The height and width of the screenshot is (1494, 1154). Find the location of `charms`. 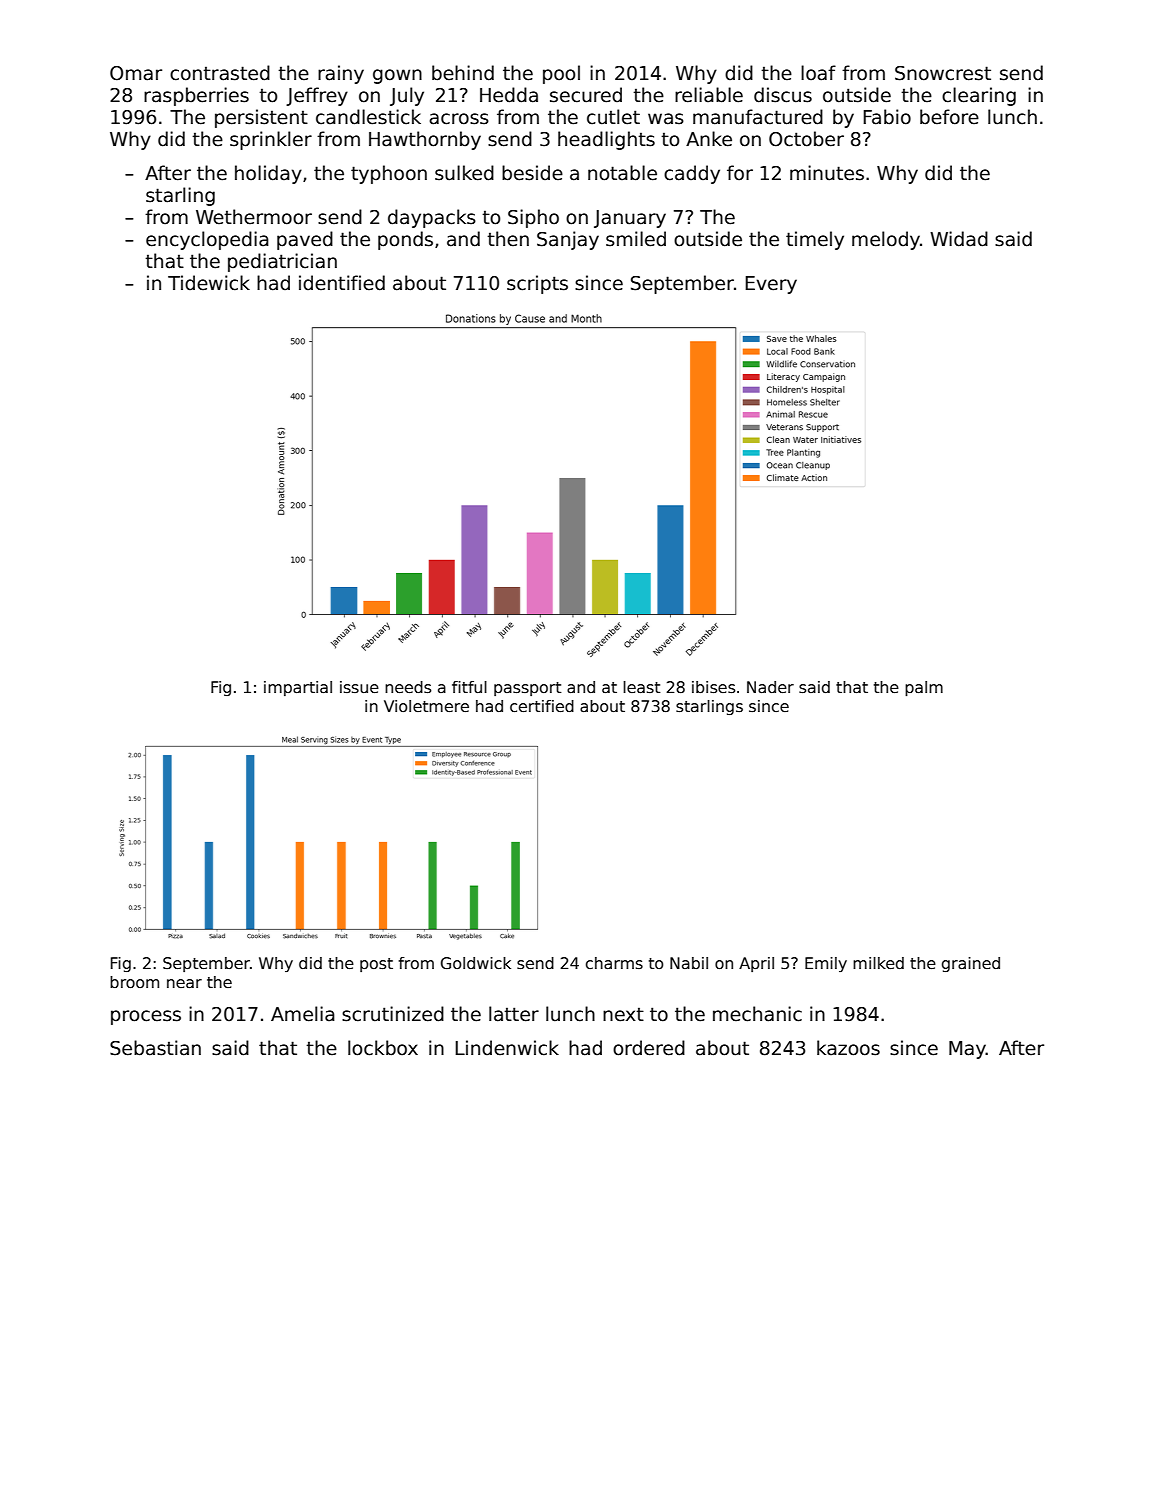

charms is located at coordinates (614, 963).
